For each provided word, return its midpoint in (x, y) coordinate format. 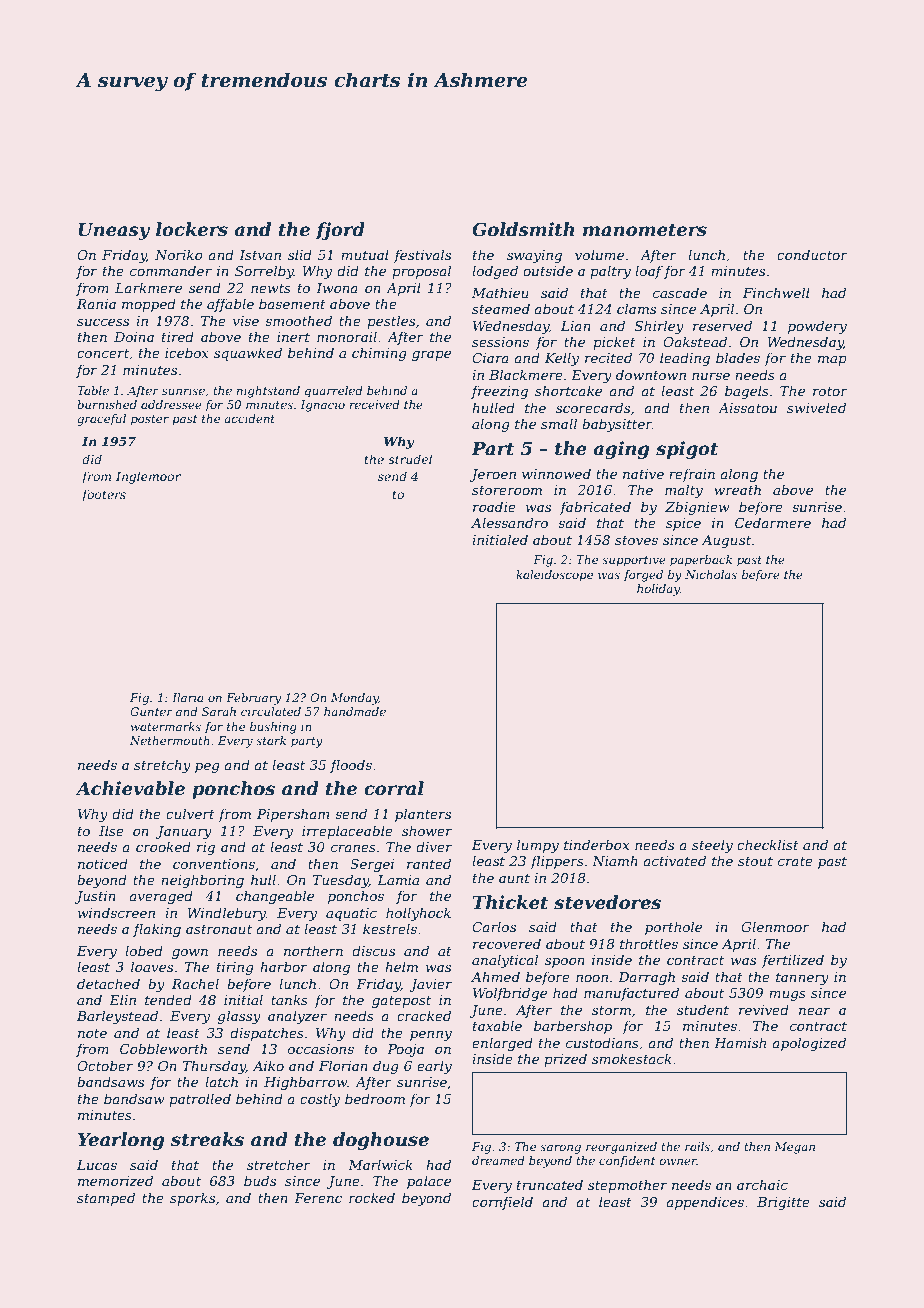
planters (423, 815)
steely (712, 846)
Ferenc (318, 1198)
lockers (192, 229)
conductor (812, 254)
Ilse (111, 830)
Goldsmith (523, 229)
